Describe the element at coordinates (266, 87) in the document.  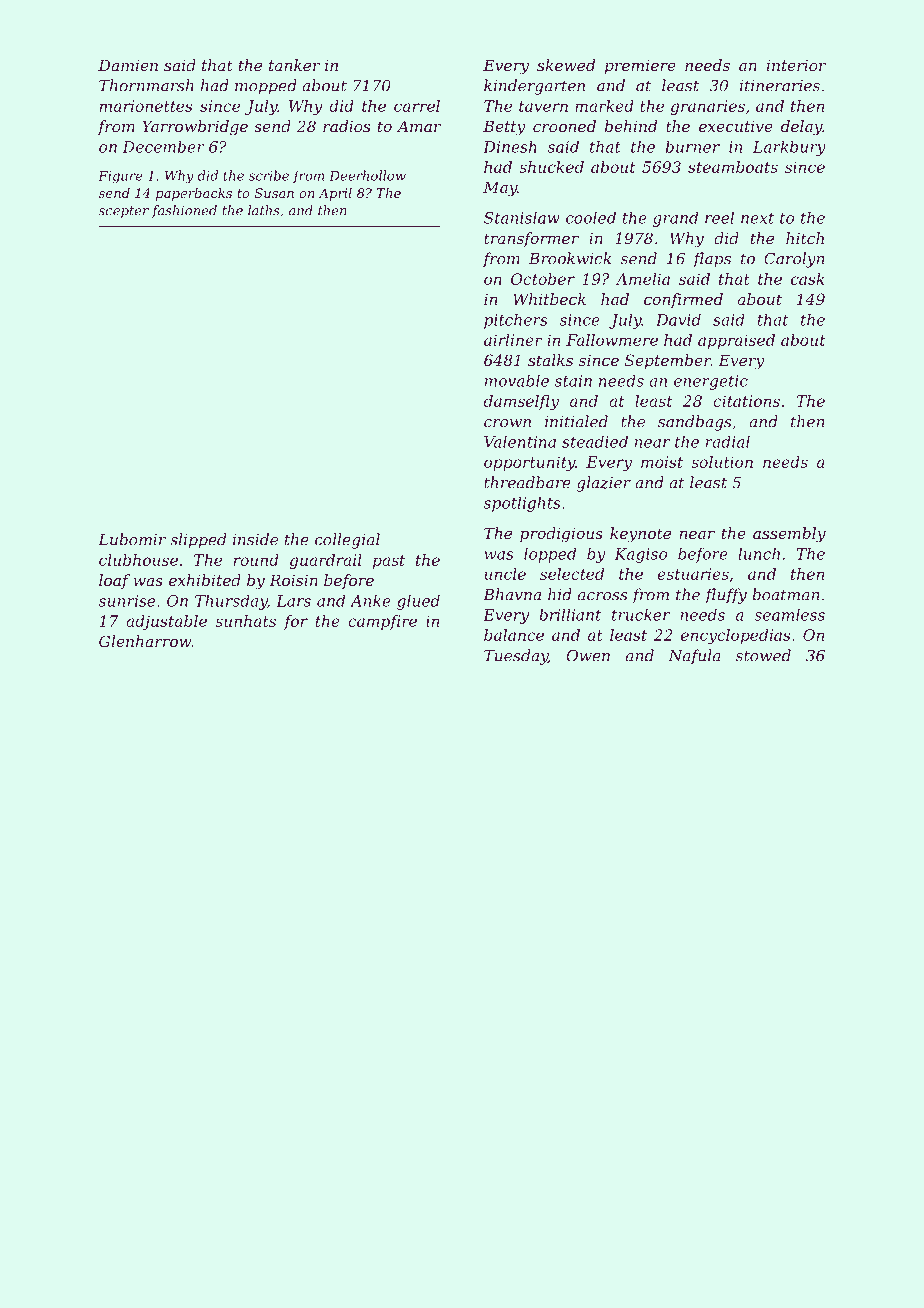
I see `mopped` at that location.
